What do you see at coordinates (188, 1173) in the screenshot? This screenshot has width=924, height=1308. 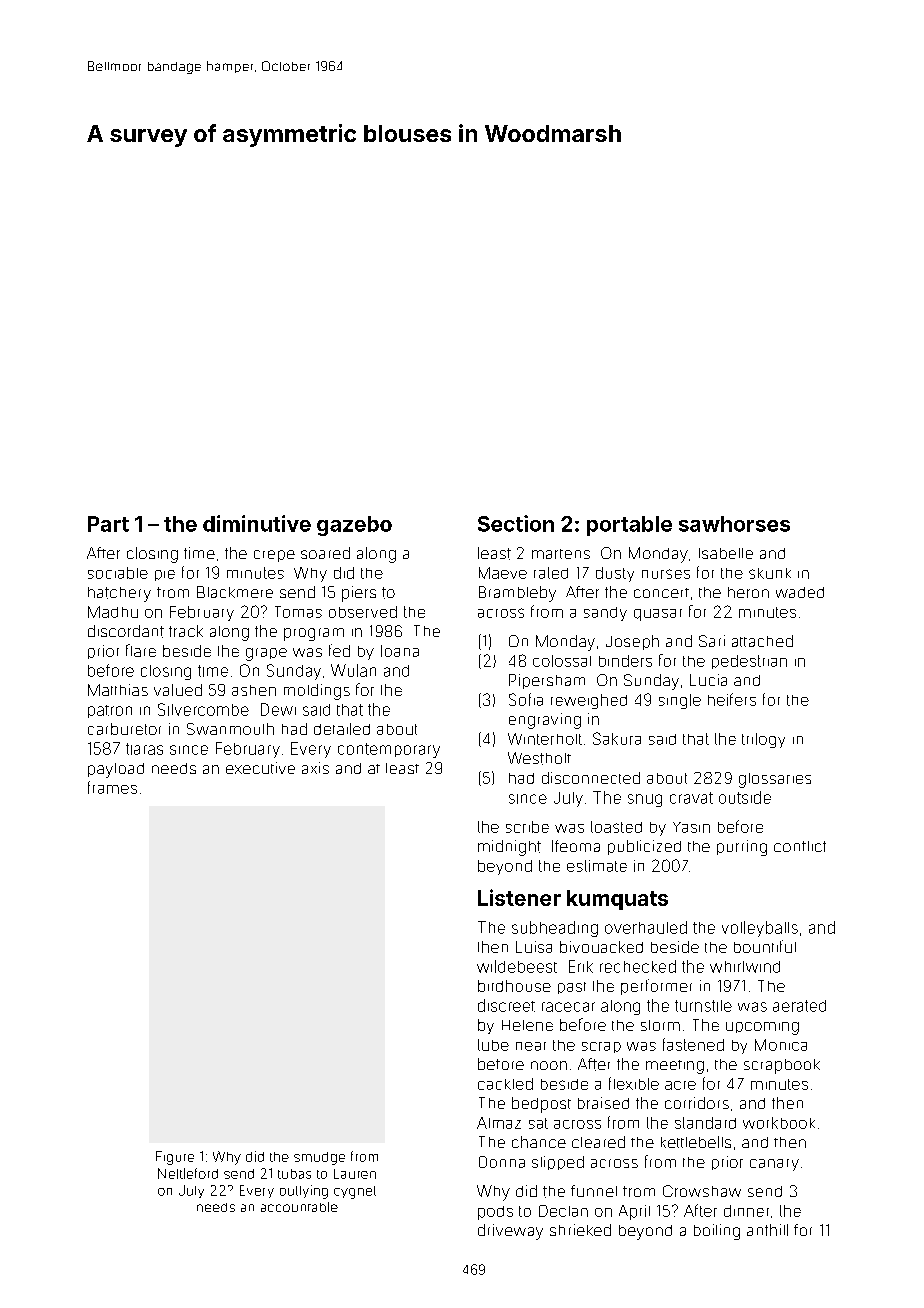 I see `Nettleford` at bounding box center [188, 1173].
